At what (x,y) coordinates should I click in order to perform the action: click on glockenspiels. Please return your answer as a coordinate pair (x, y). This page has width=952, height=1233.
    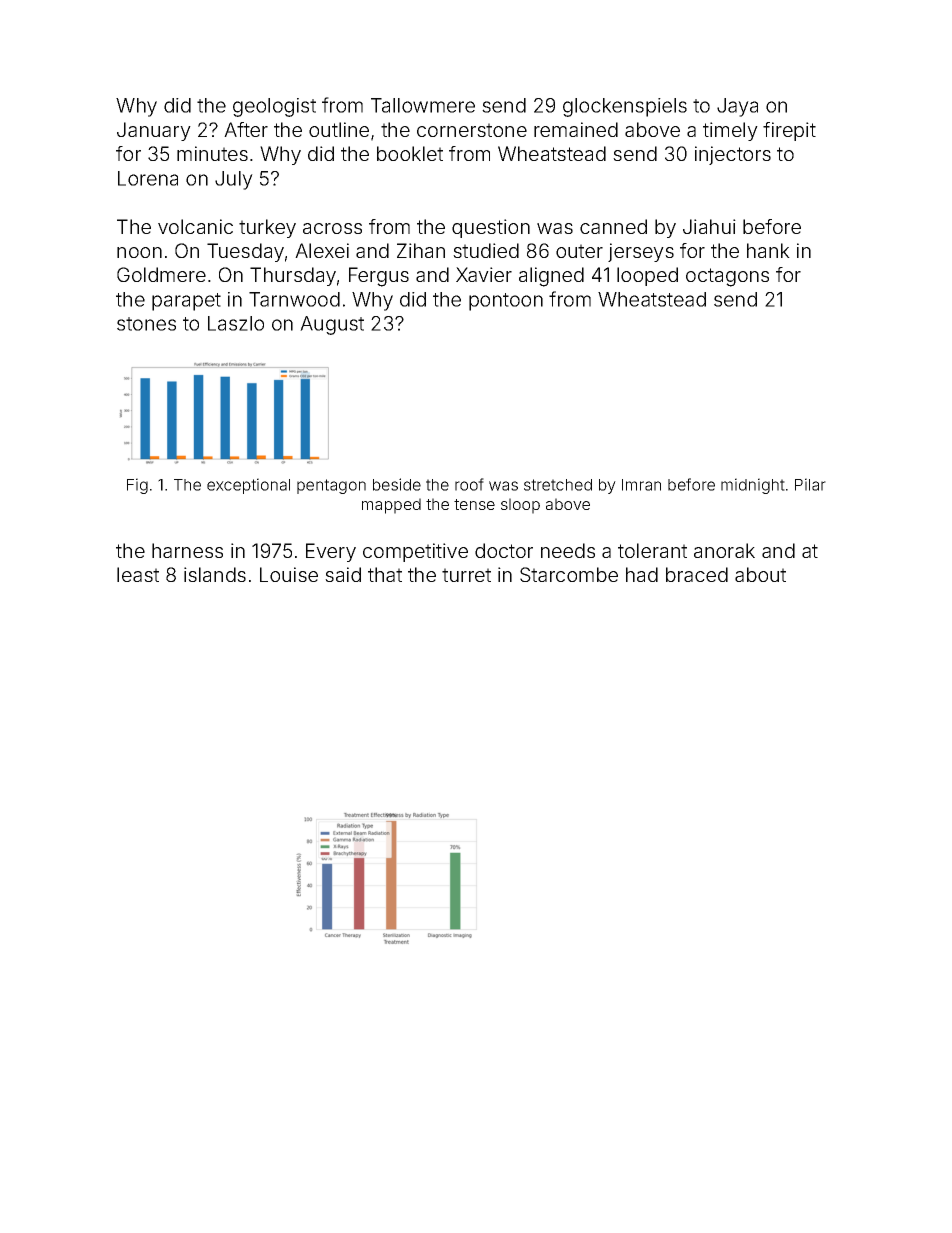
    Looking at the image, I should click on (625, 107).
